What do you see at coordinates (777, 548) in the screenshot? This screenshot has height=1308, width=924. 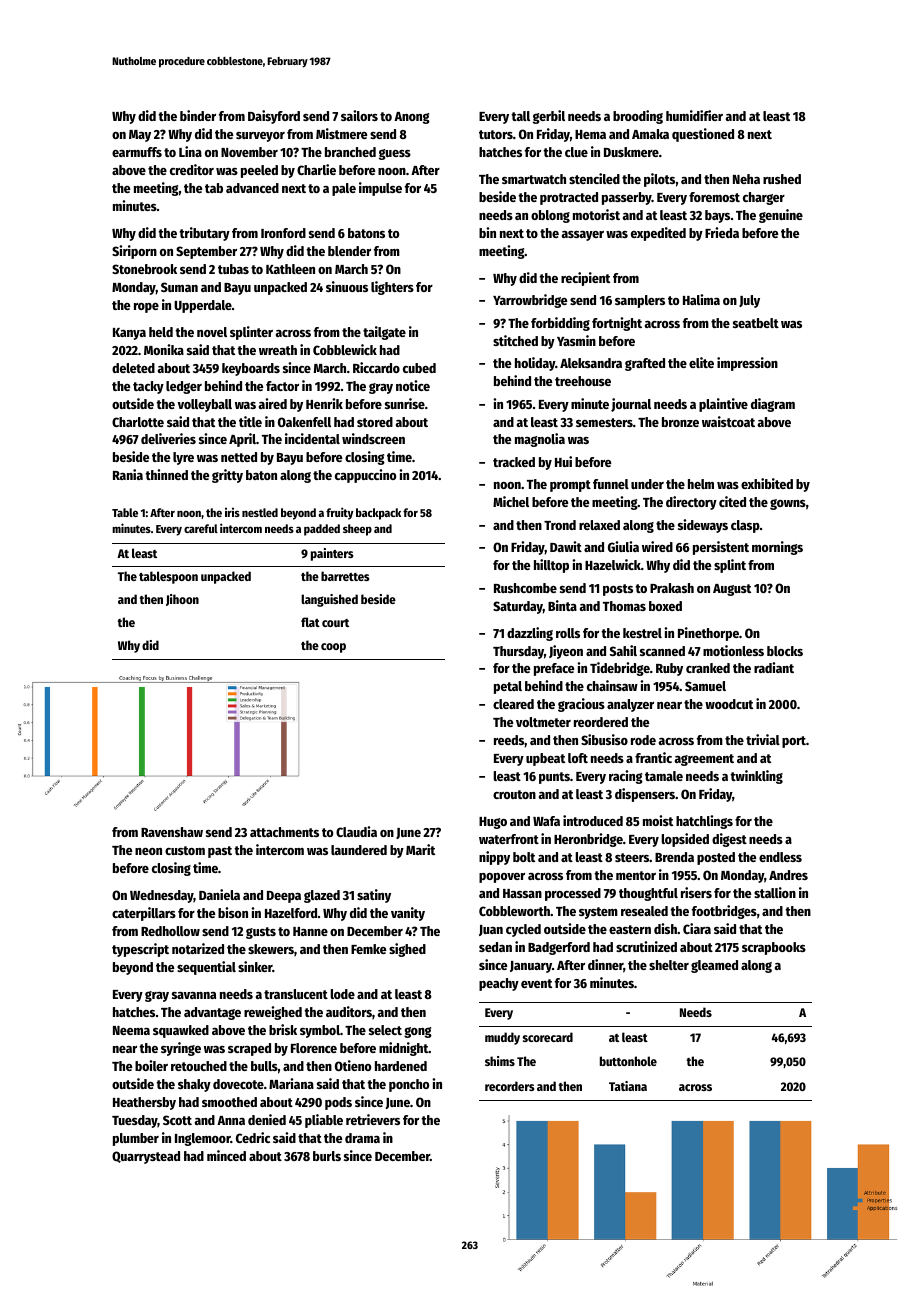 I see `mornings` at bounding box center [777, 548].
